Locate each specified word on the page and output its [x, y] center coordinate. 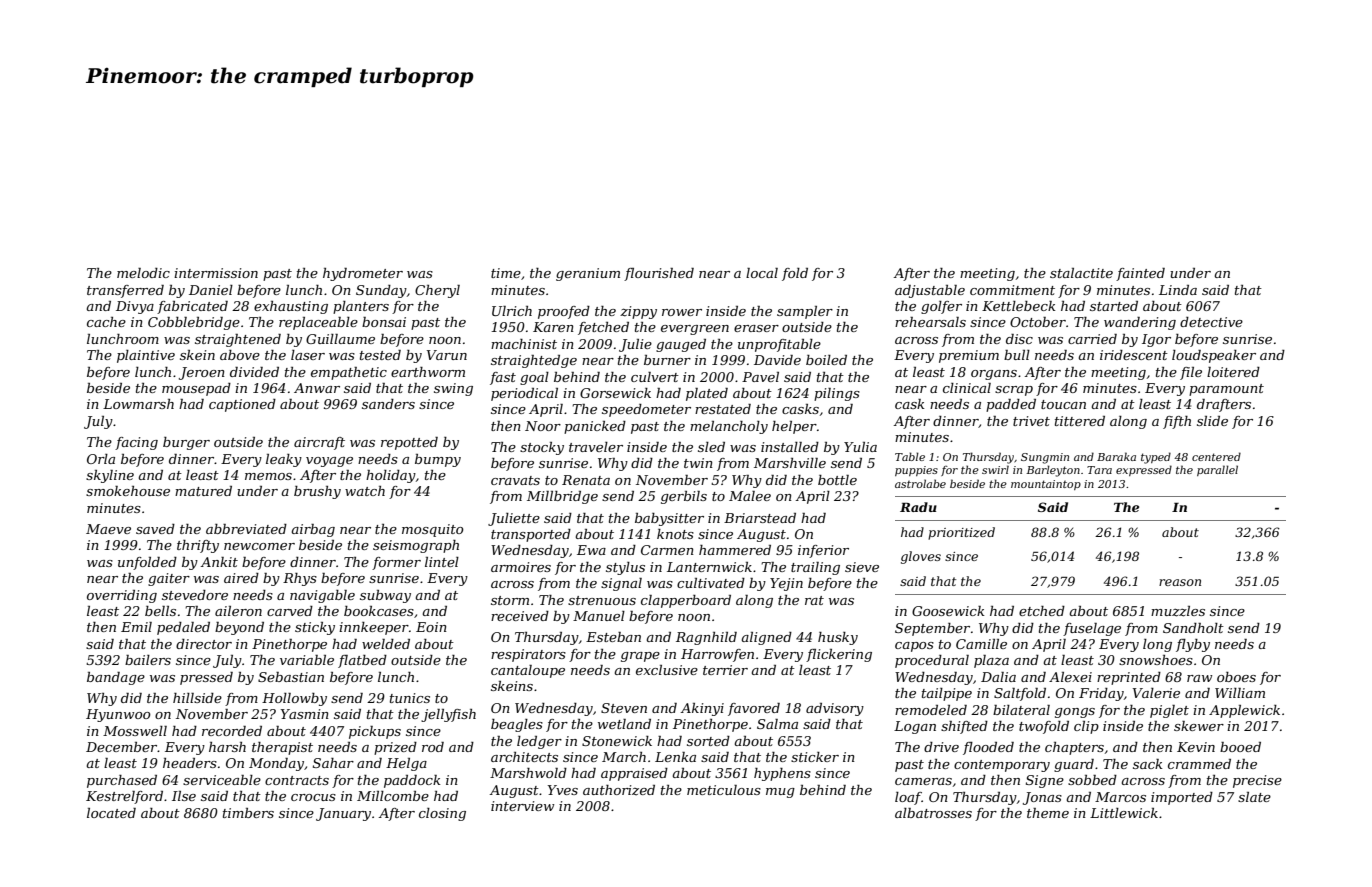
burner [667, 360]
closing [442, 814]
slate [1254, 797]
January [343, 814]
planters [361, 307]
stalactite [1081, 273]
